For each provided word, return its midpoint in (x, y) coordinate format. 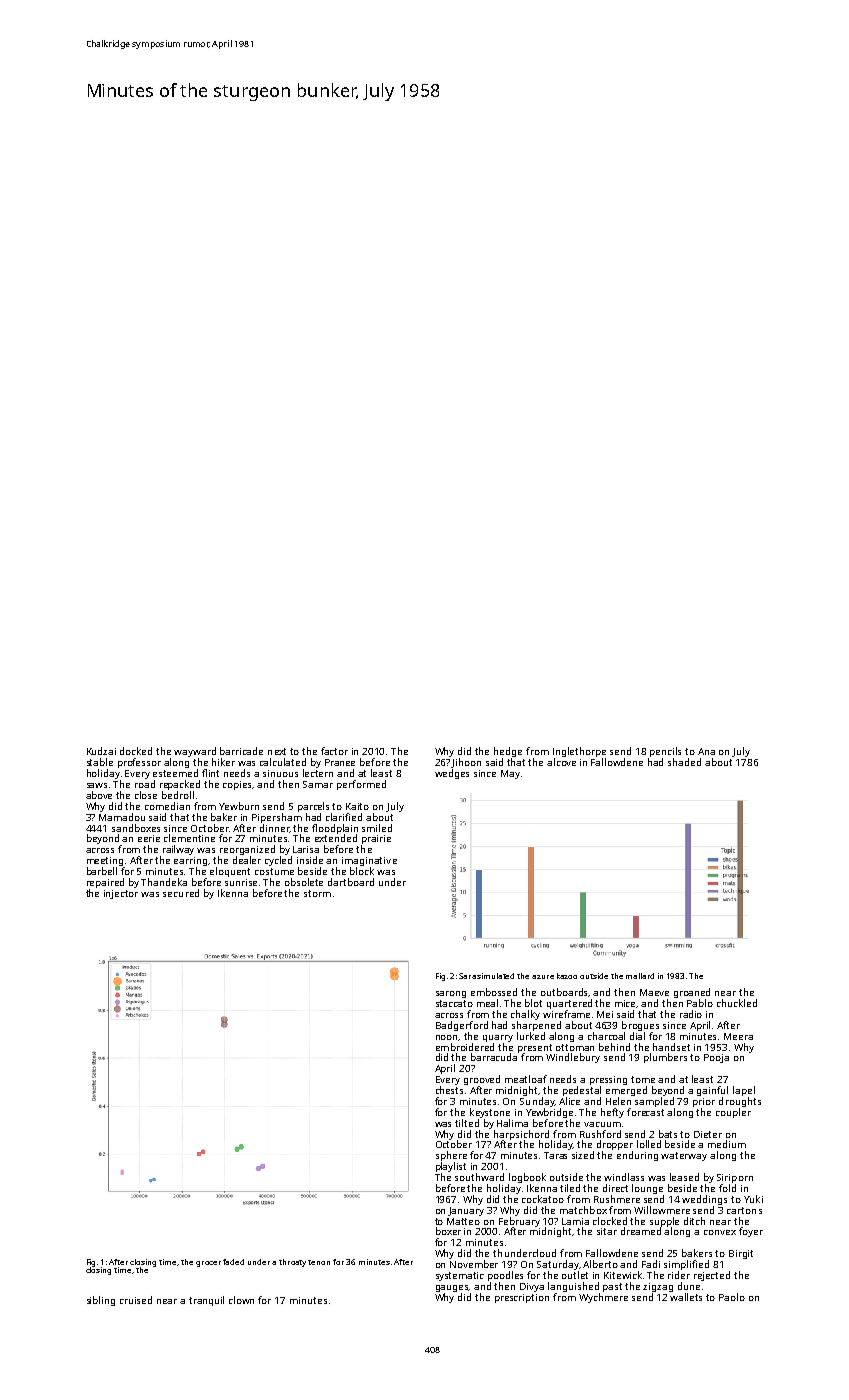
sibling (101, 1301)
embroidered (465, 1047)
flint (210, 773)
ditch (694, 1221)
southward (479, 1177)
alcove (561, 762)
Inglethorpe (579, 752)
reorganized (247, 850)
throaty (292, 1263)
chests (449, 1090)
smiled (377, 828)
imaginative (369, 861)
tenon (319, 1262)
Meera (738, 1036)
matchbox (583, 1210)
